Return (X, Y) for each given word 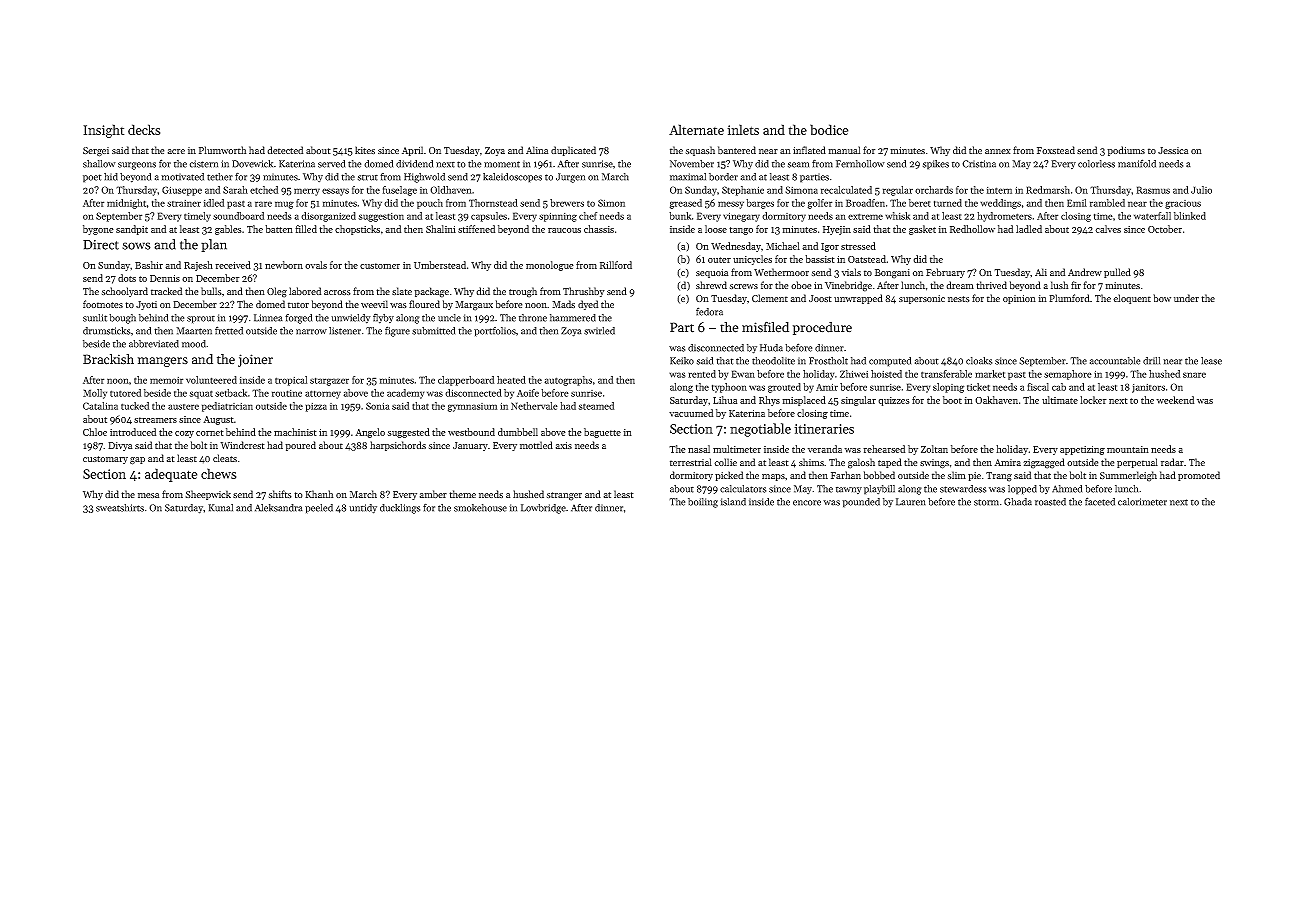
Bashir (149, 265)
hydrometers (1004, 217)
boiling (703, 503)
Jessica (1173, 150)
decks (144, 129)
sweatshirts (120, 508)
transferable (946, 374)
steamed (596, 406)
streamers (155, 420)
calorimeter (1142, 502)
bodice (829, 129)
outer (719, 260)
